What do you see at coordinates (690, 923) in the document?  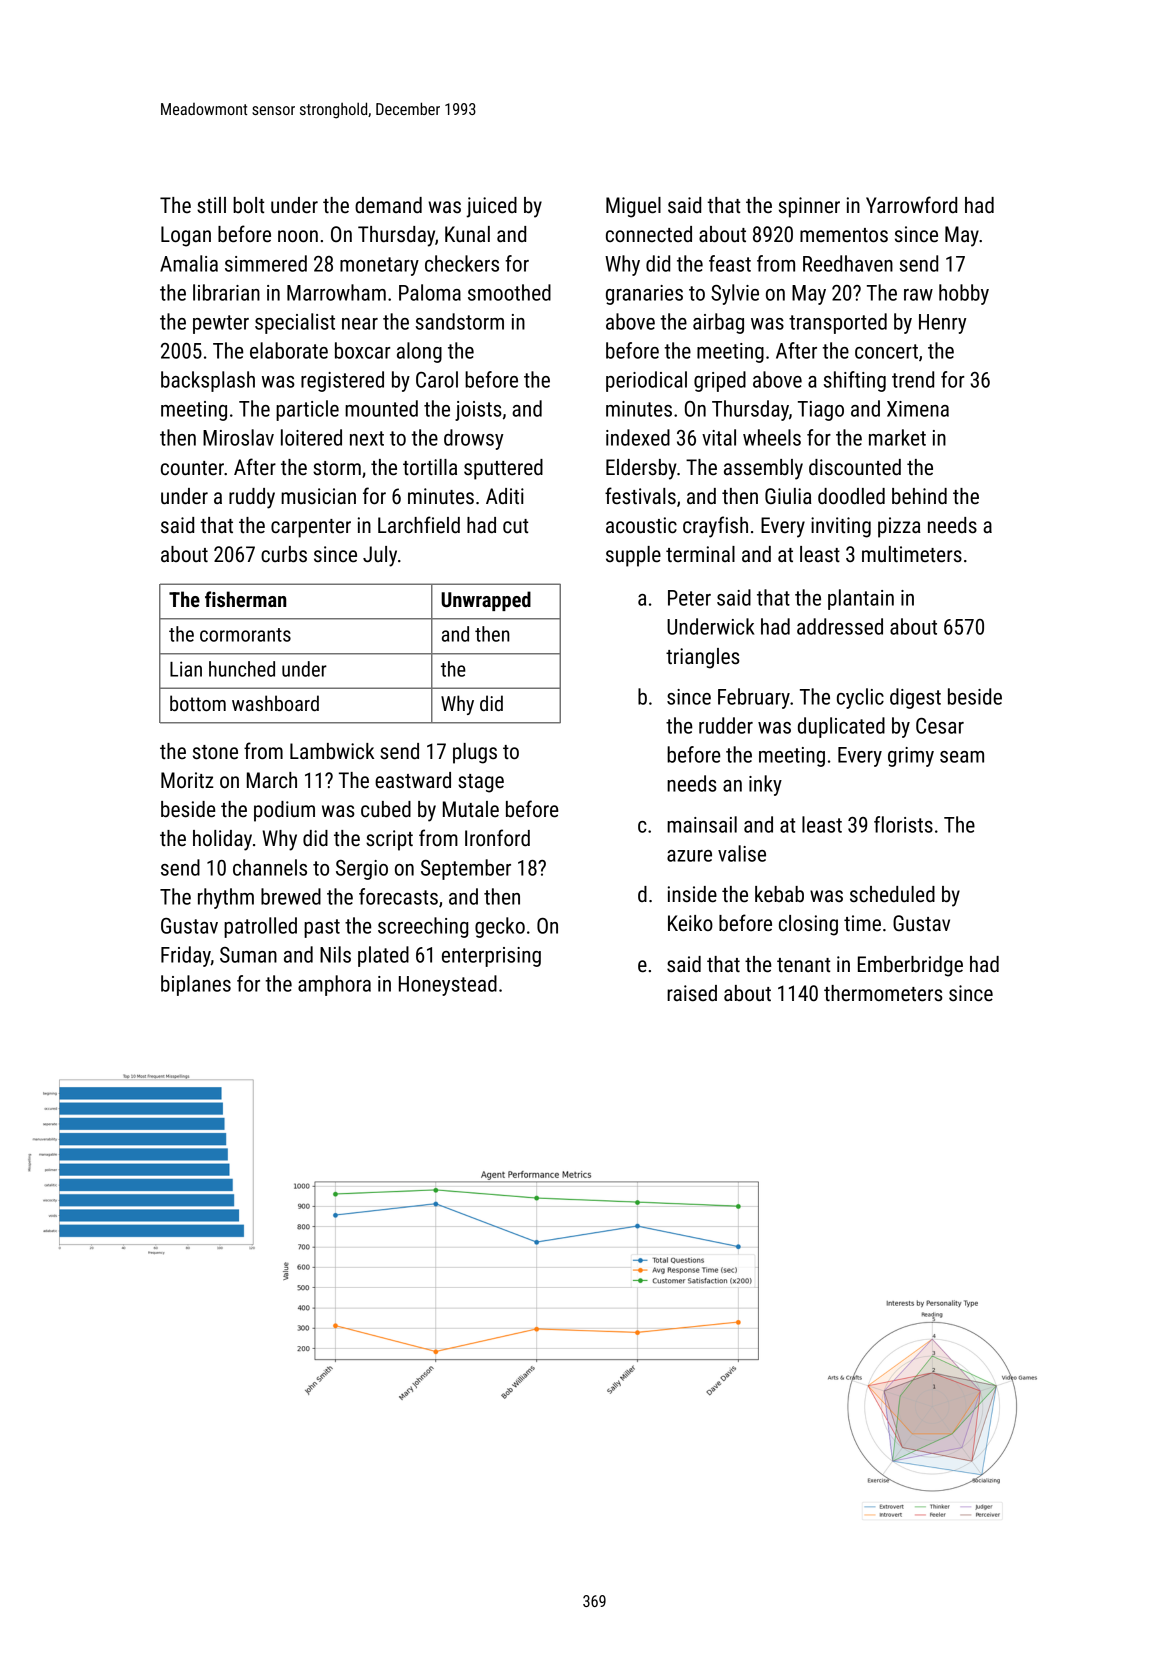 I see `Keiko` at bounding box center [690, 923].
